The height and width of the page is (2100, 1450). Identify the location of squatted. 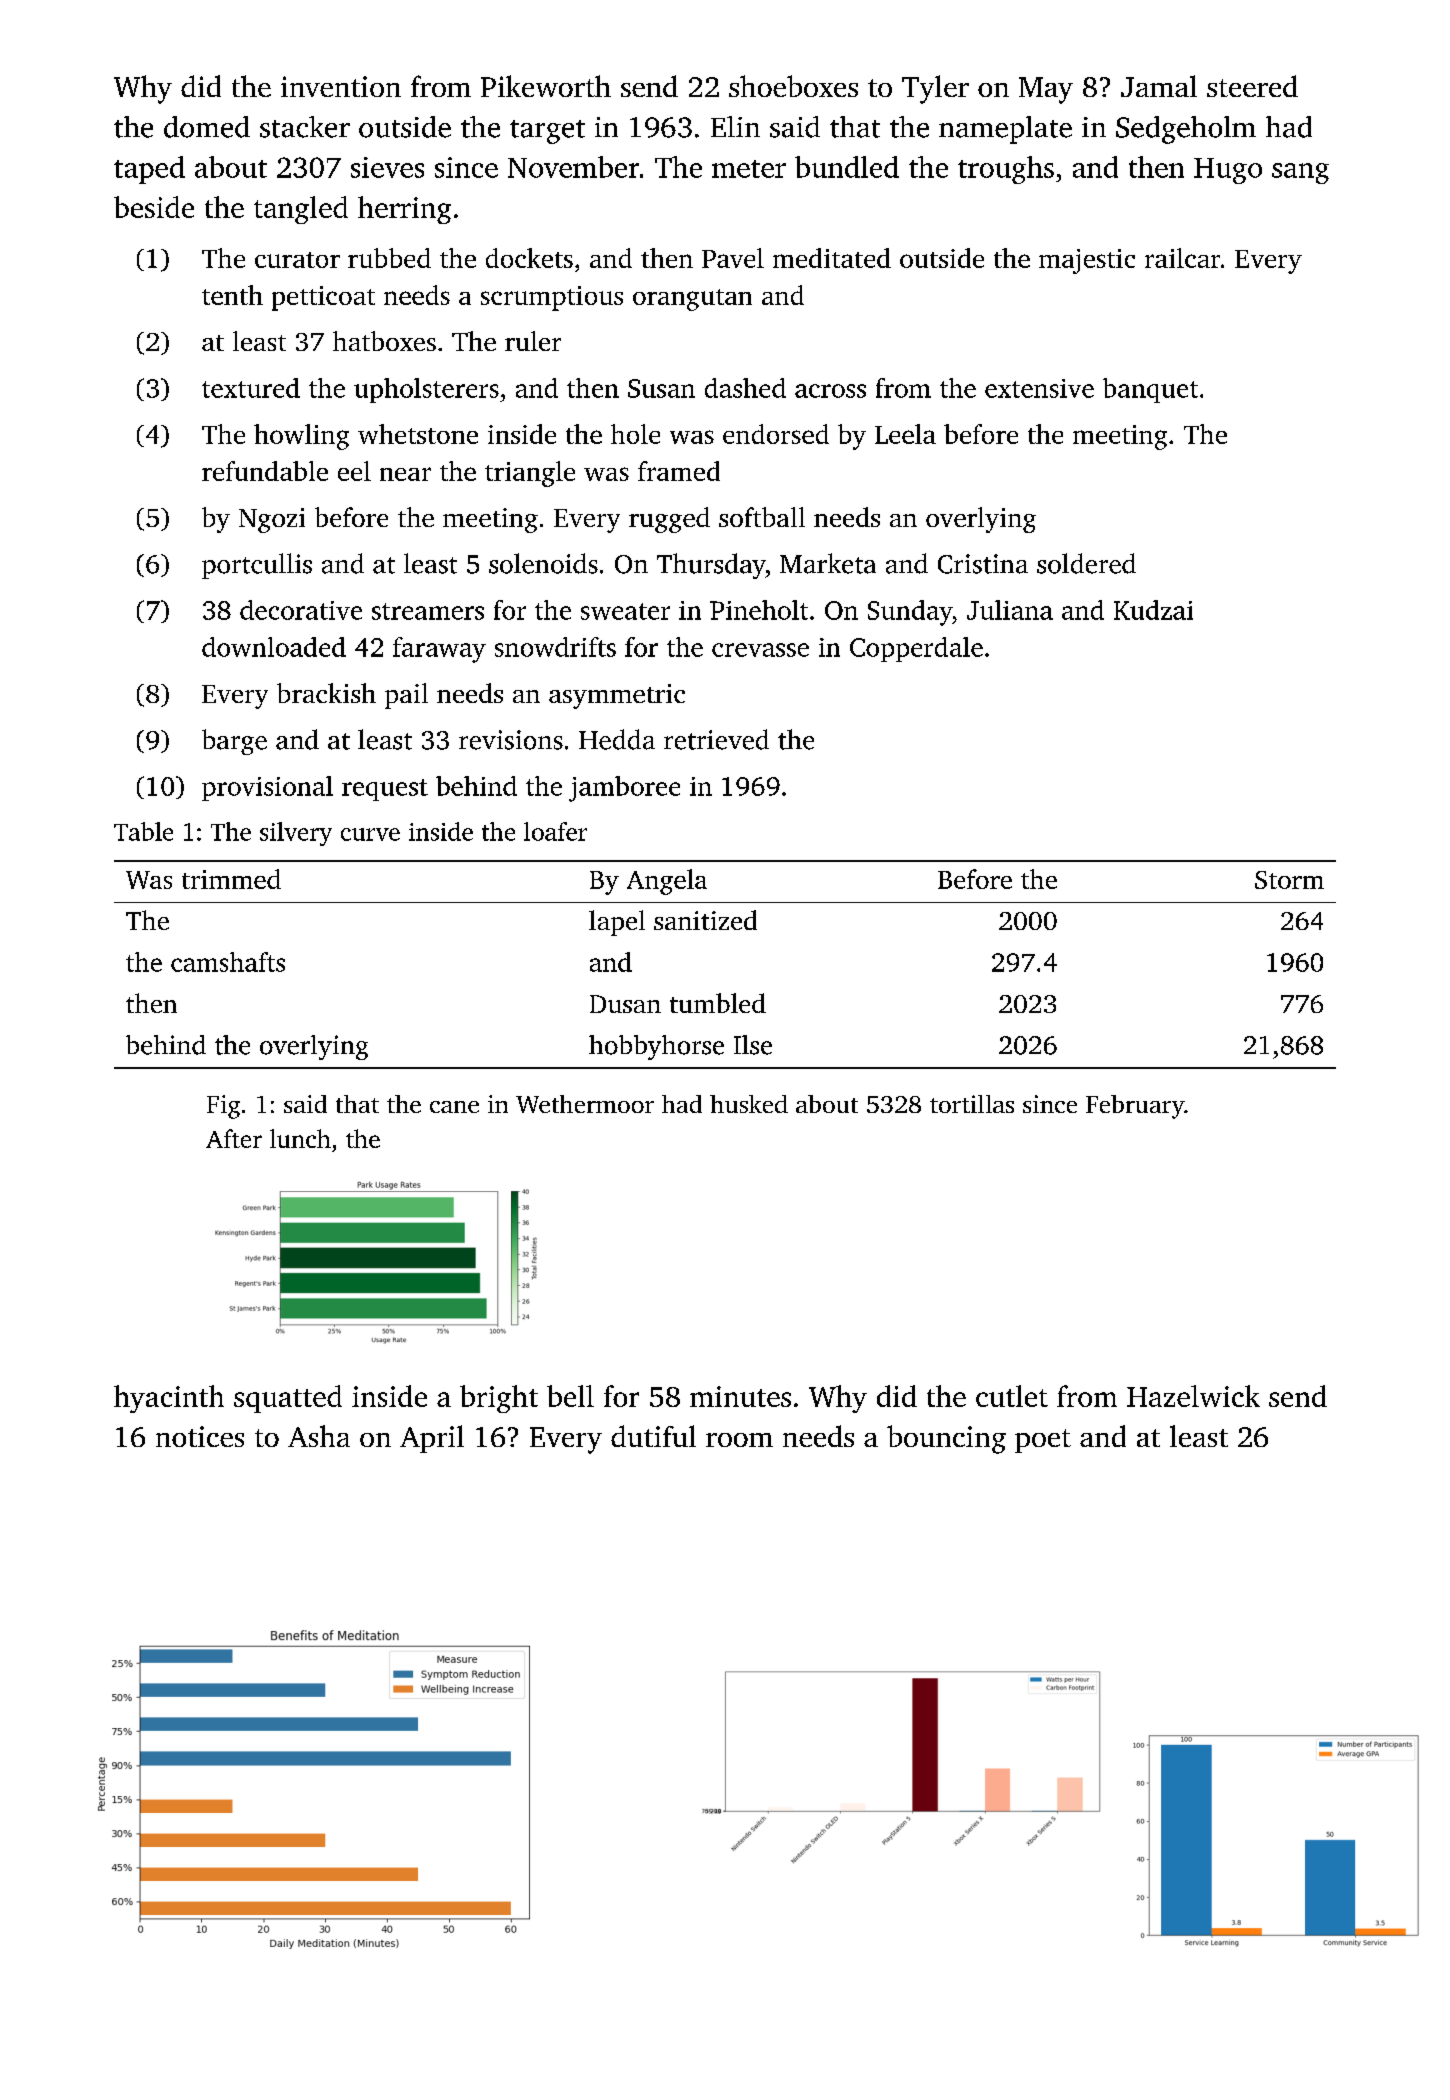
(288, 1399).
